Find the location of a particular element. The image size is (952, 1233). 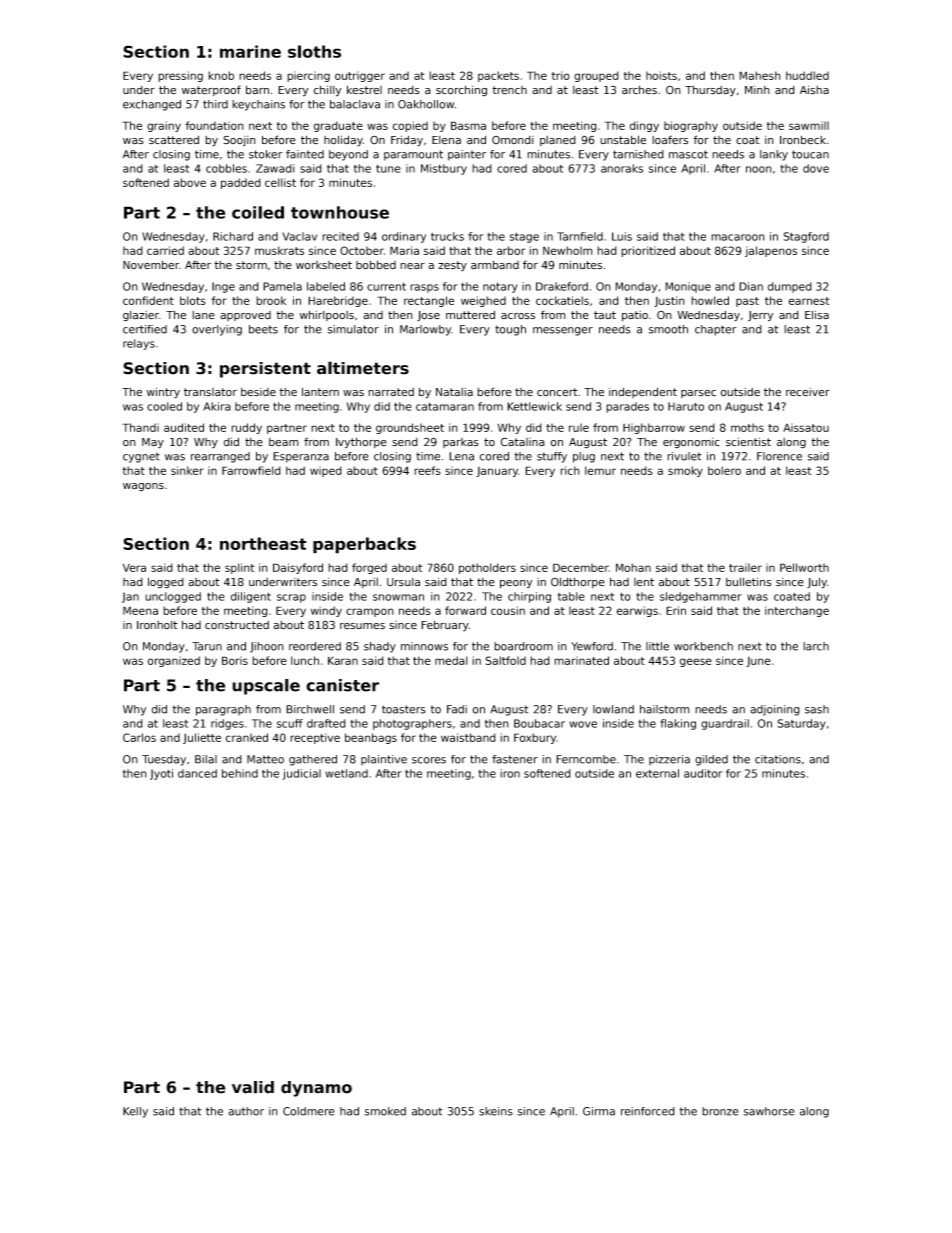

external is located at coordinates (657, 773).
